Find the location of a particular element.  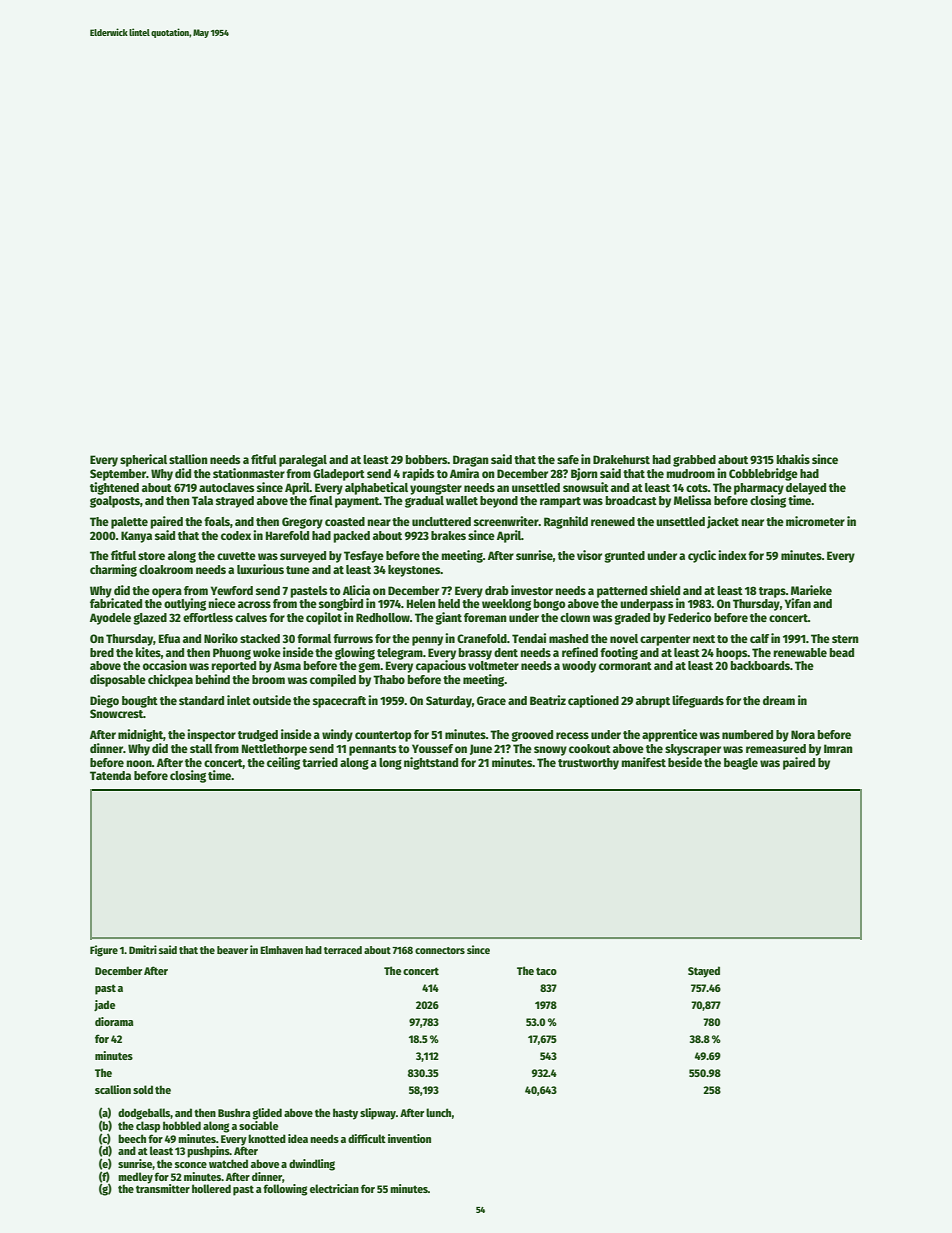

ceiling is located at coordinates (283, 763).
